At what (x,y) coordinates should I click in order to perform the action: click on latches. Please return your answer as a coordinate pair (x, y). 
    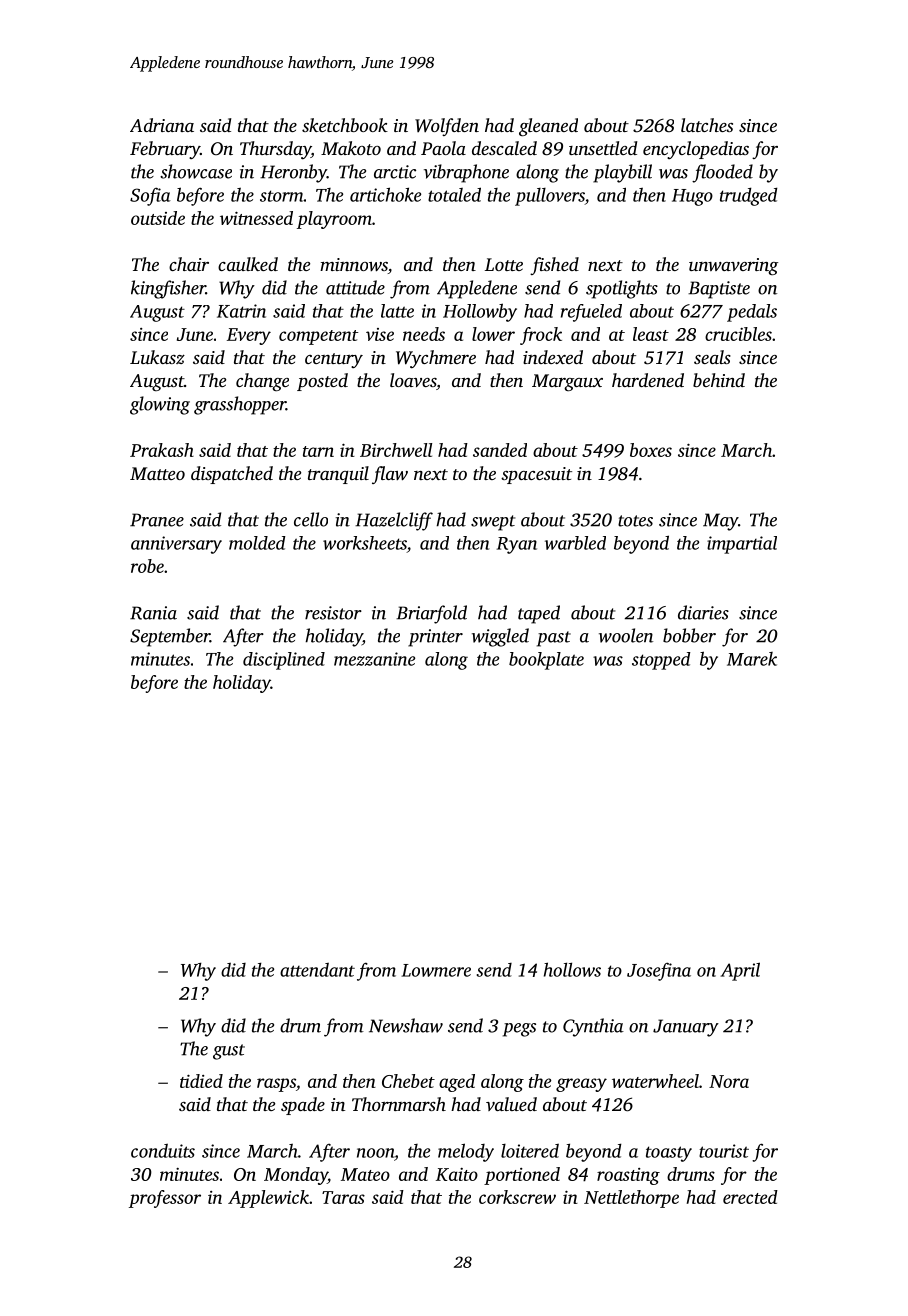
    Looking at the image, I should click on (707, 125).
